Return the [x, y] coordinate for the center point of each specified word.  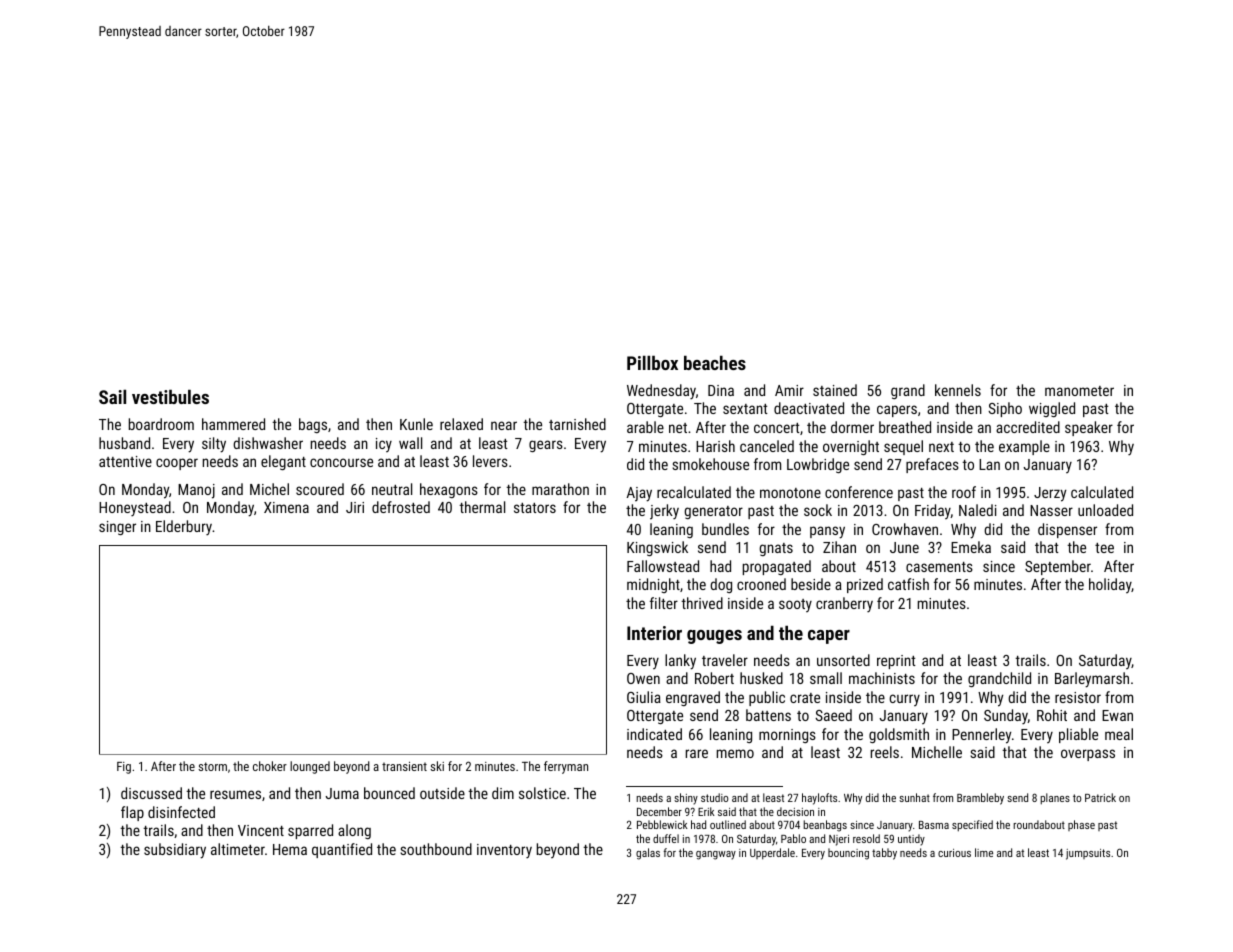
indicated [654, 734]
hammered [233, 424]
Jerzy [1050, 494]
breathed [905, 427]
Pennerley [981, 736]
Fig [124, 768]
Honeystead [135, 509]
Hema [290, 849]
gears [546, 446]
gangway [716, 855]
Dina [721, 390]
